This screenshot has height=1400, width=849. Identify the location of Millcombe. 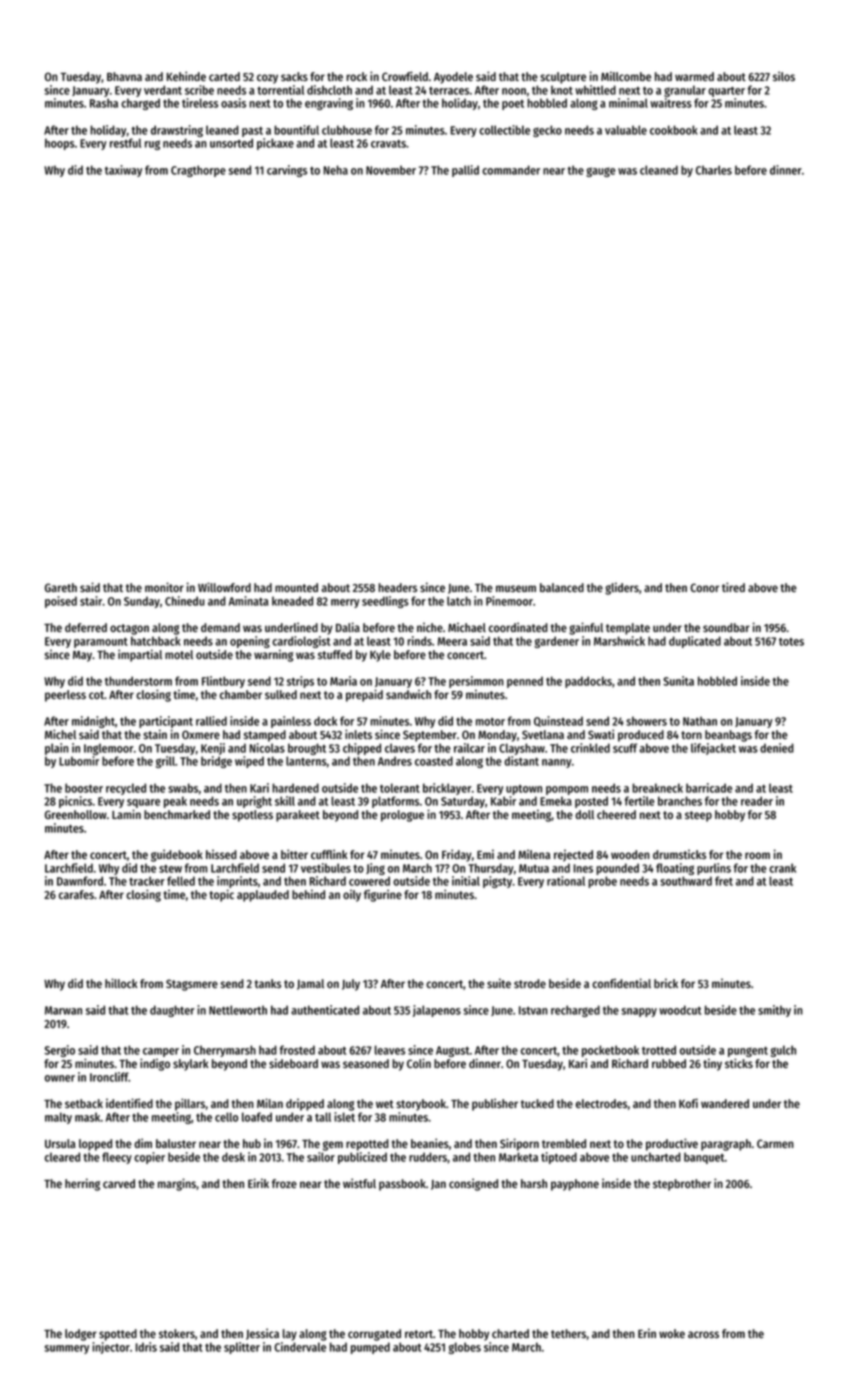
(626, 76).
